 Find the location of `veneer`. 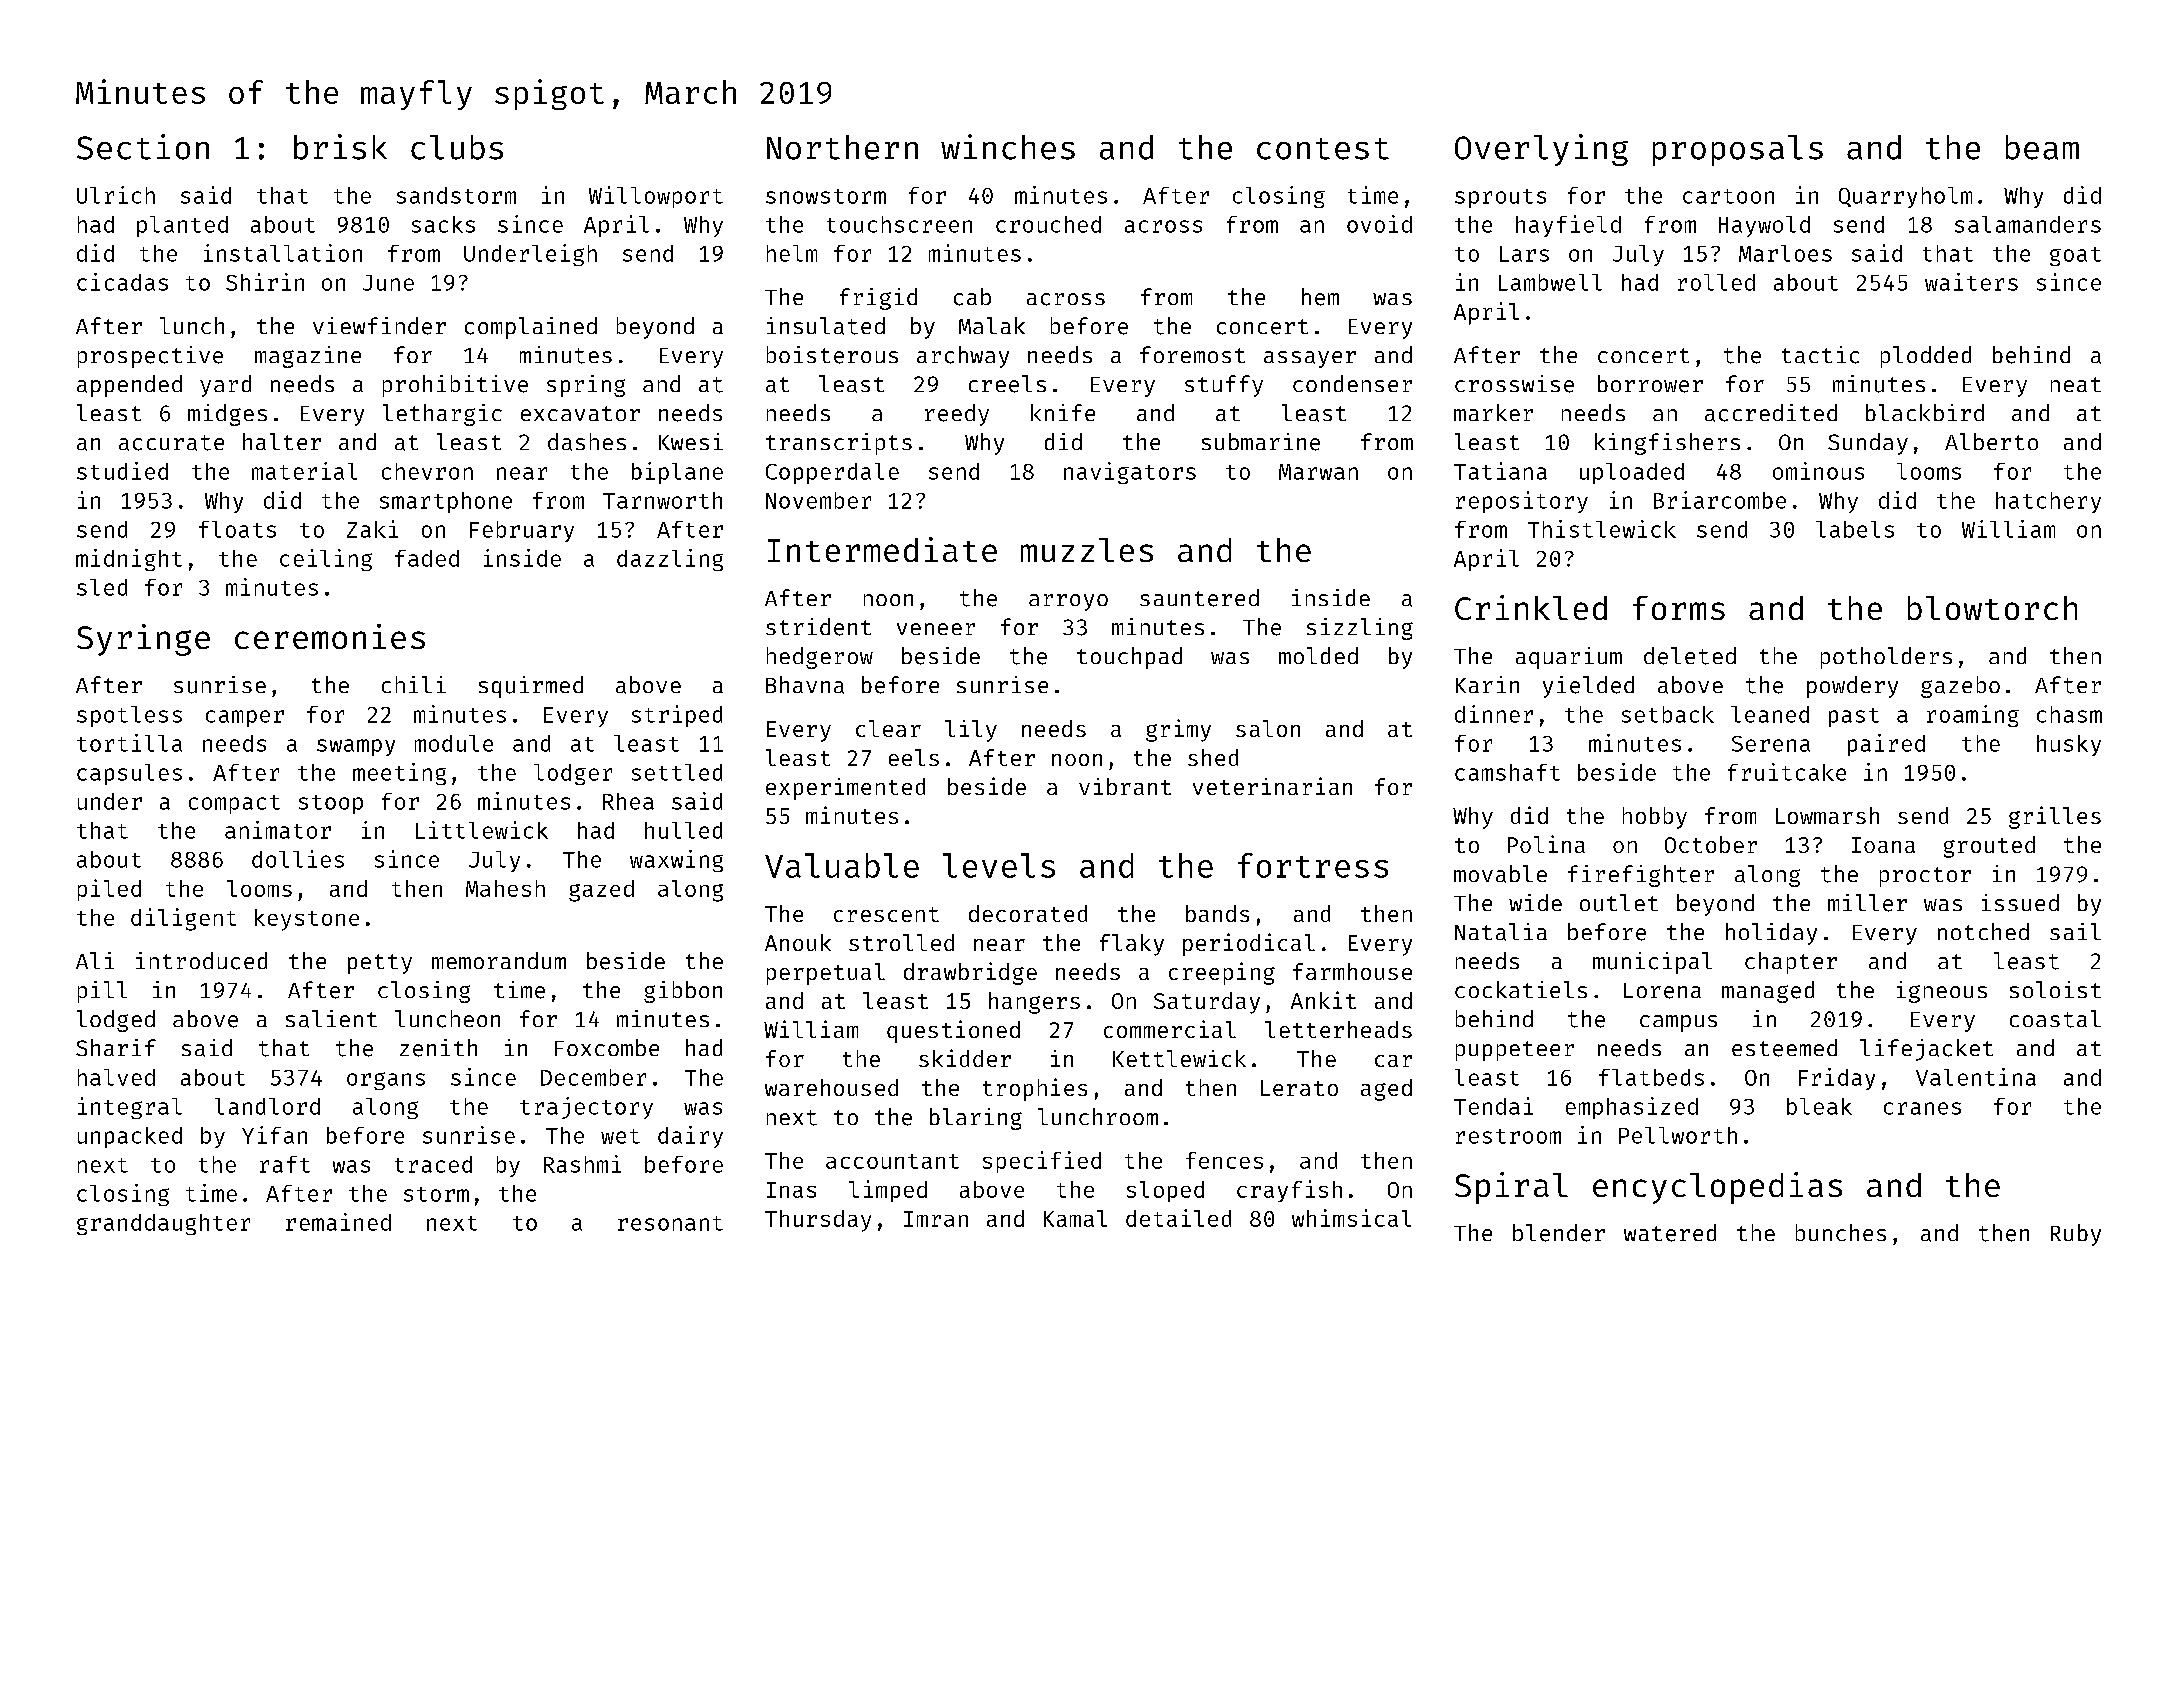

veneer is located at coordinates (936, 629).
